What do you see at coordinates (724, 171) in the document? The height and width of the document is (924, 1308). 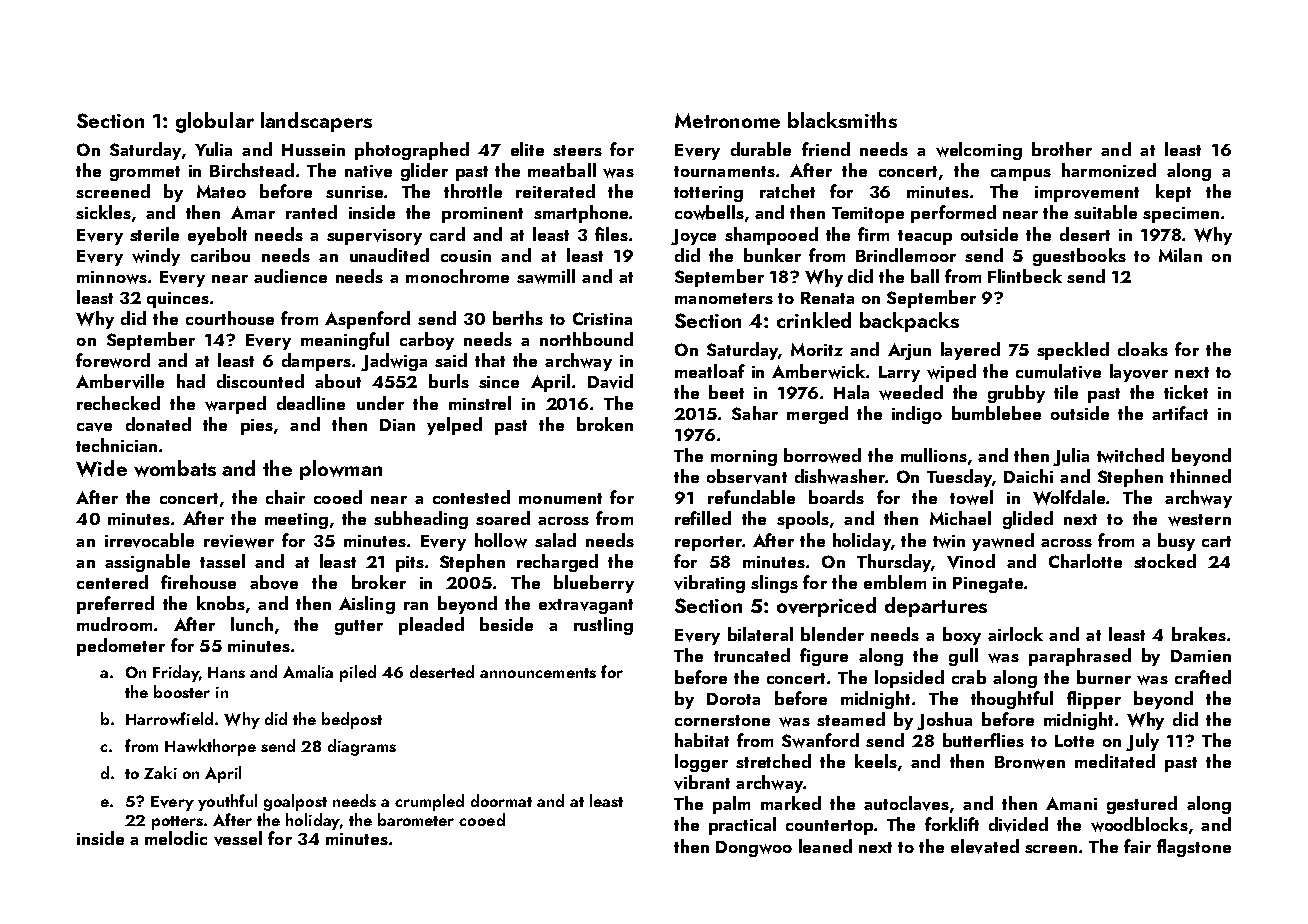 I see `tournaments` at bounding box center [724, 171].
